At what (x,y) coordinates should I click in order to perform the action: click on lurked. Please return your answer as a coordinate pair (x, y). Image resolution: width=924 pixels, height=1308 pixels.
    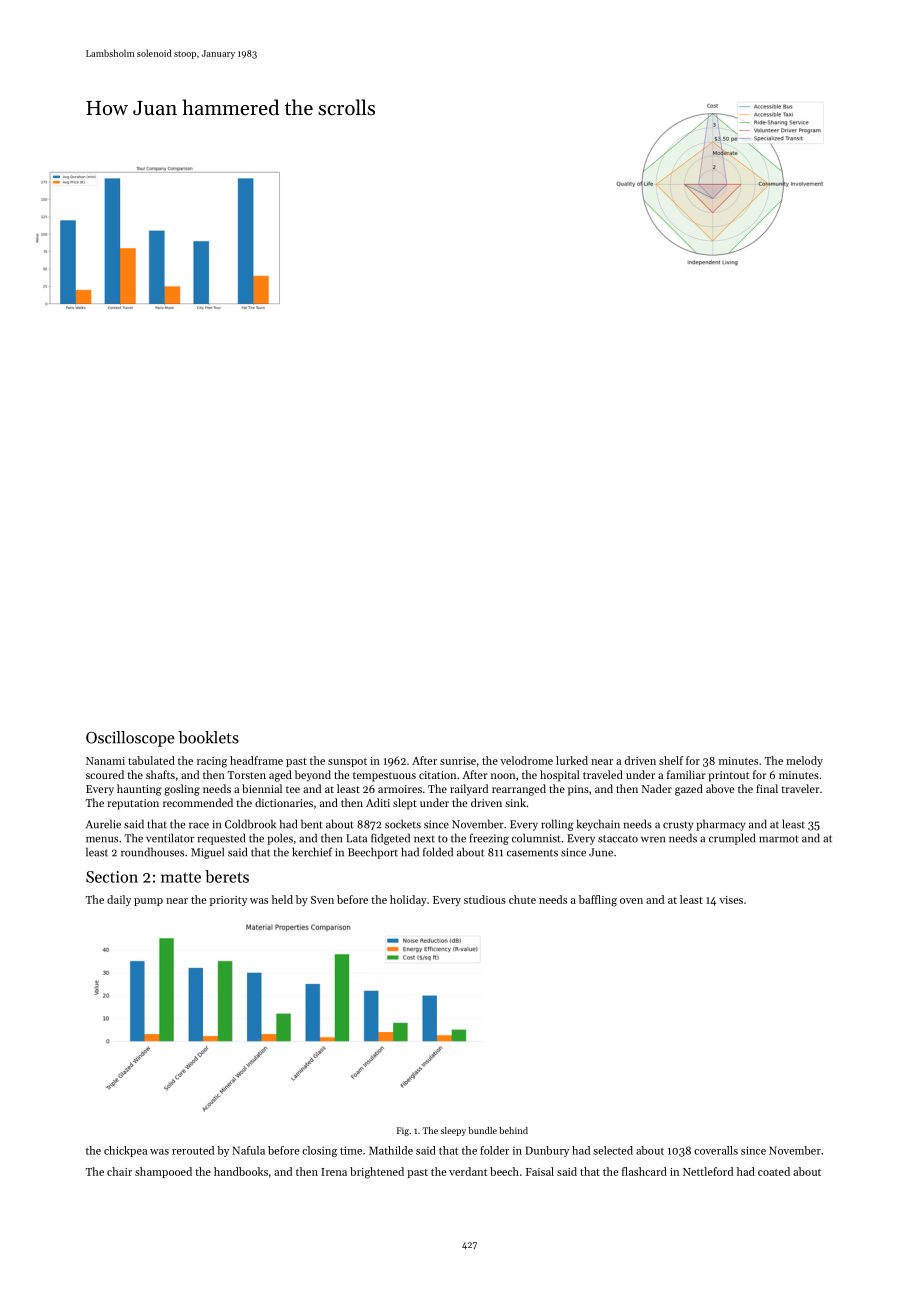
    Looking at the image, I should click on (572, 760).
